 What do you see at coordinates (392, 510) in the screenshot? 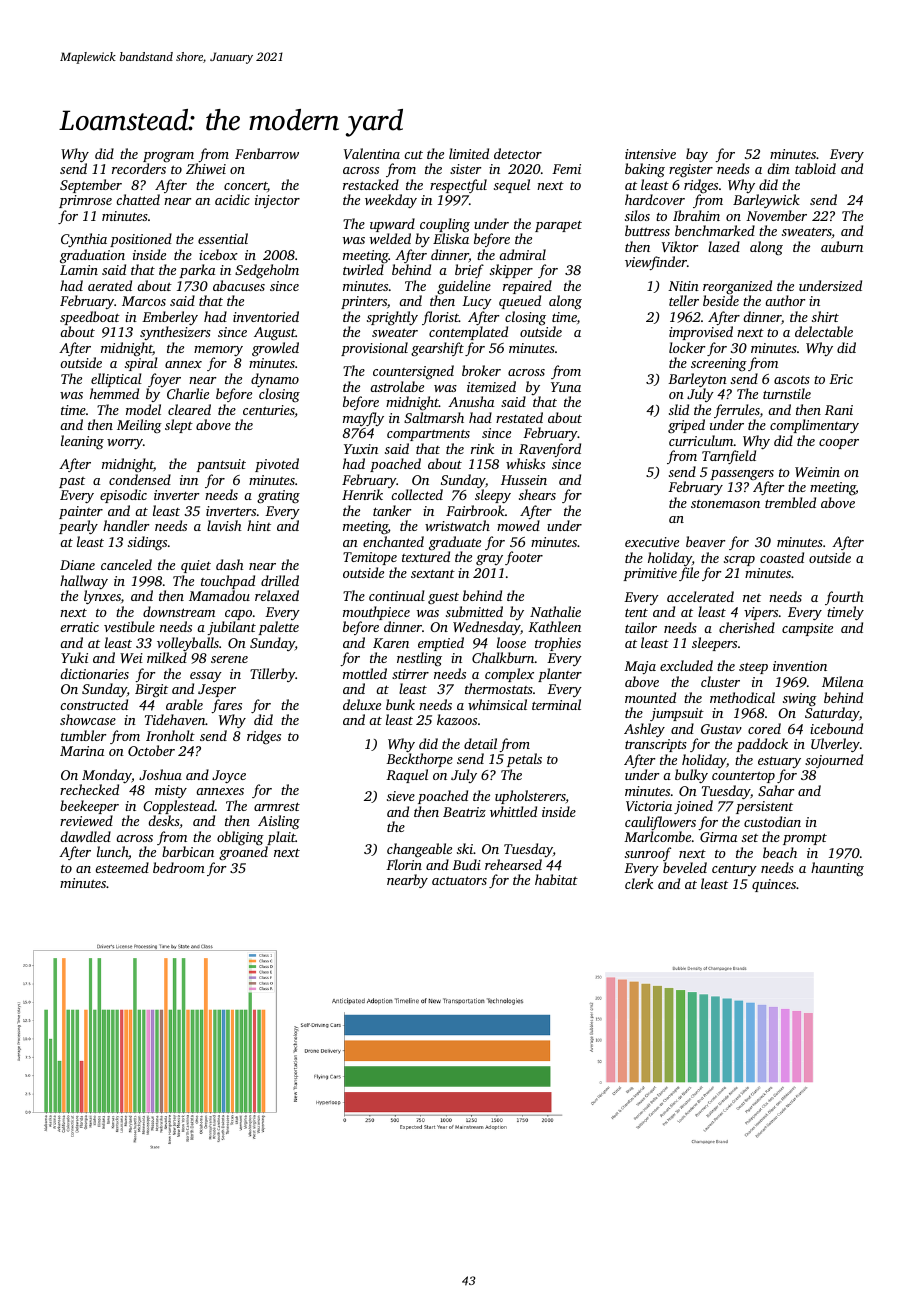
I see `tanker` at bounding box center [392, 510].
